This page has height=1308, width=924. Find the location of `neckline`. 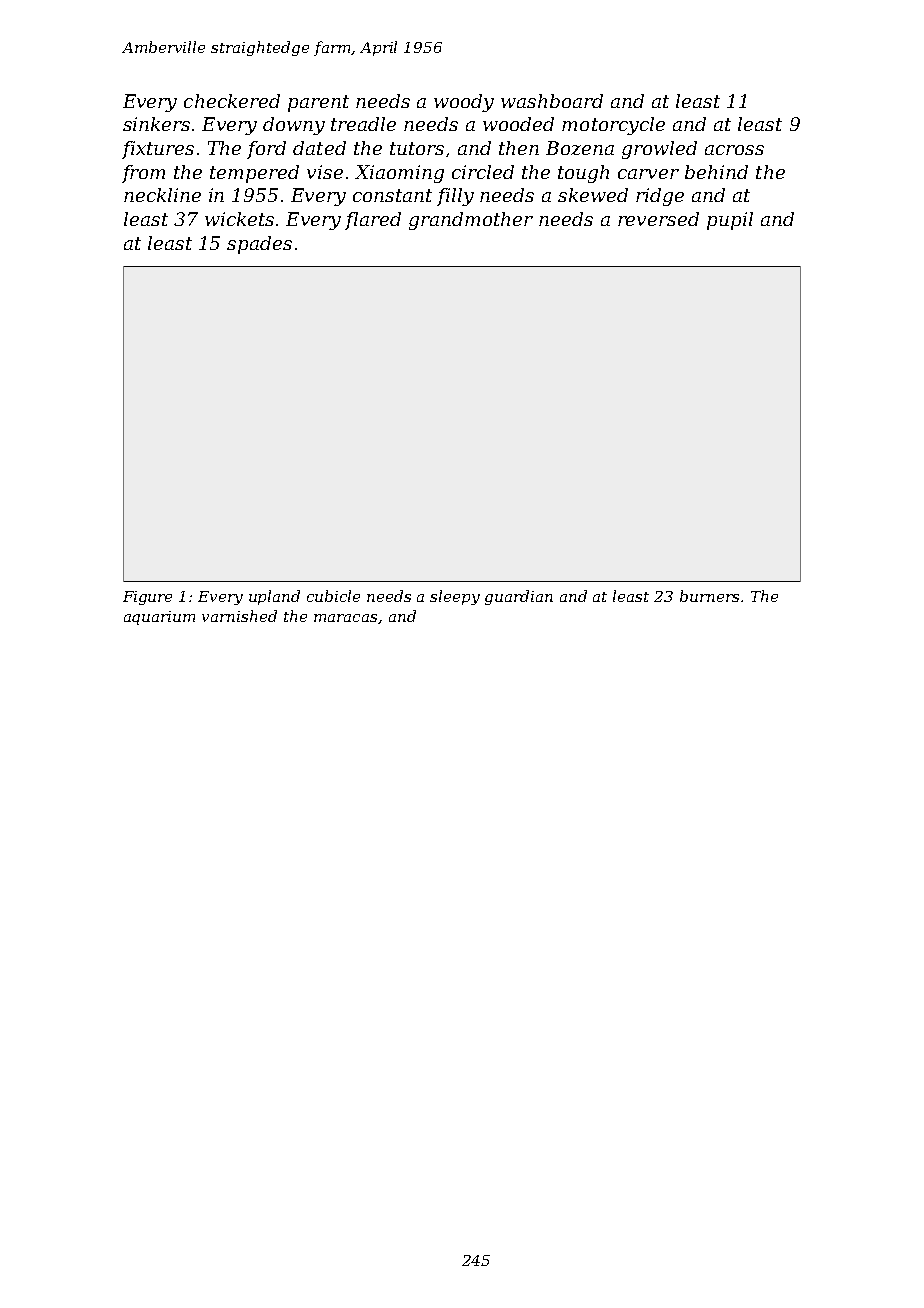

neckline is located at coordinates (162, 195).
